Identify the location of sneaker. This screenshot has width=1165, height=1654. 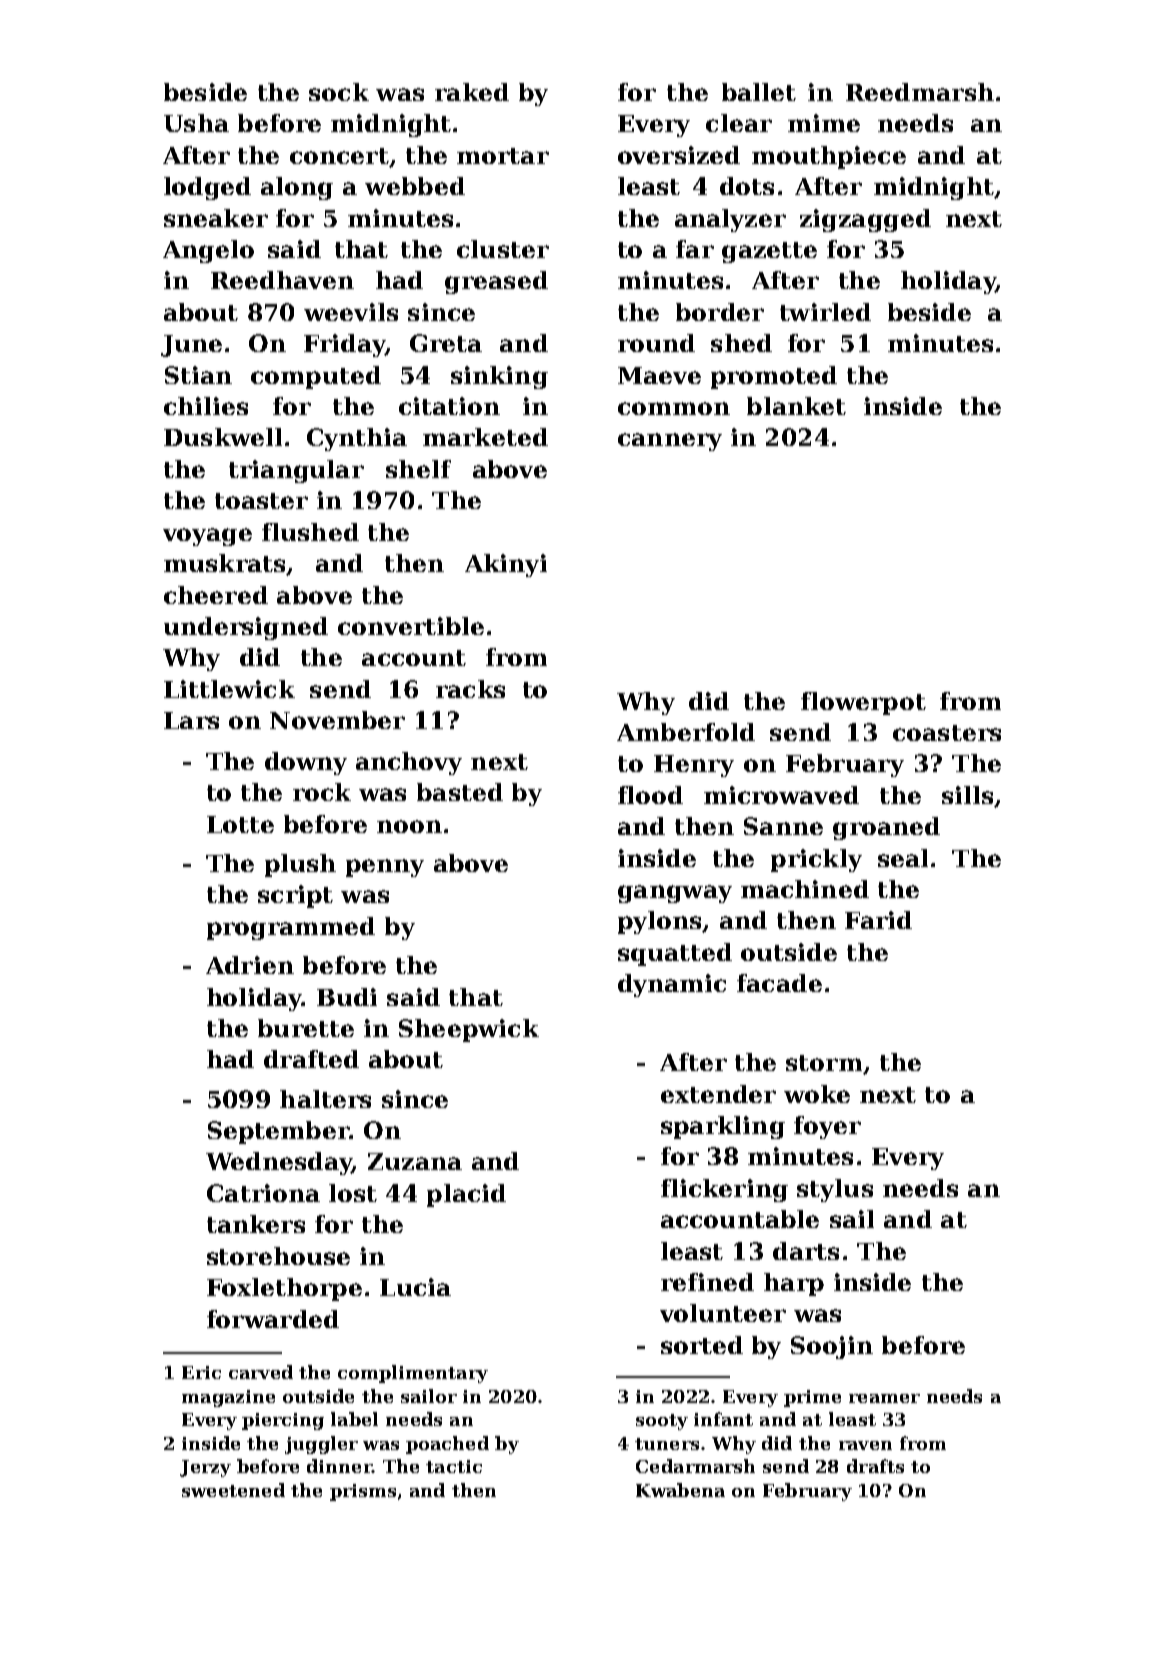
(216, 218).
